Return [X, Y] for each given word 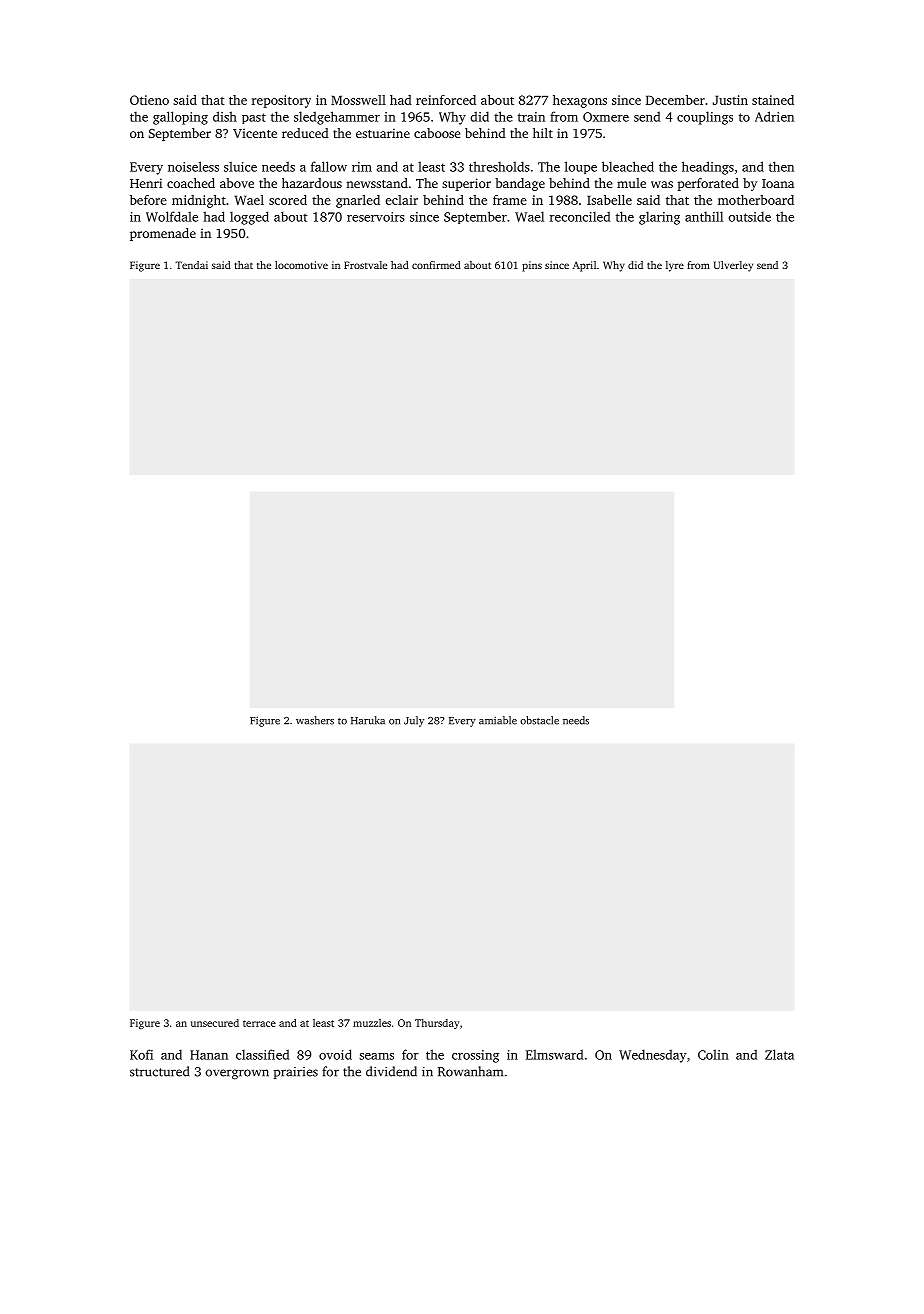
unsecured [215, 1023]
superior [466, 184]
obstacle [539, 720]
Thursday [437, 1024]
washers [315, 720]
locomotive [301, 265]
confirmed [436, 265]
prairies [296, 1073]
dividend [391, 1071]
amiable [498, 720]
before [148, 200]
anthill [704, 216]
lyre [675, 266]
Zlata [779, 1054]
